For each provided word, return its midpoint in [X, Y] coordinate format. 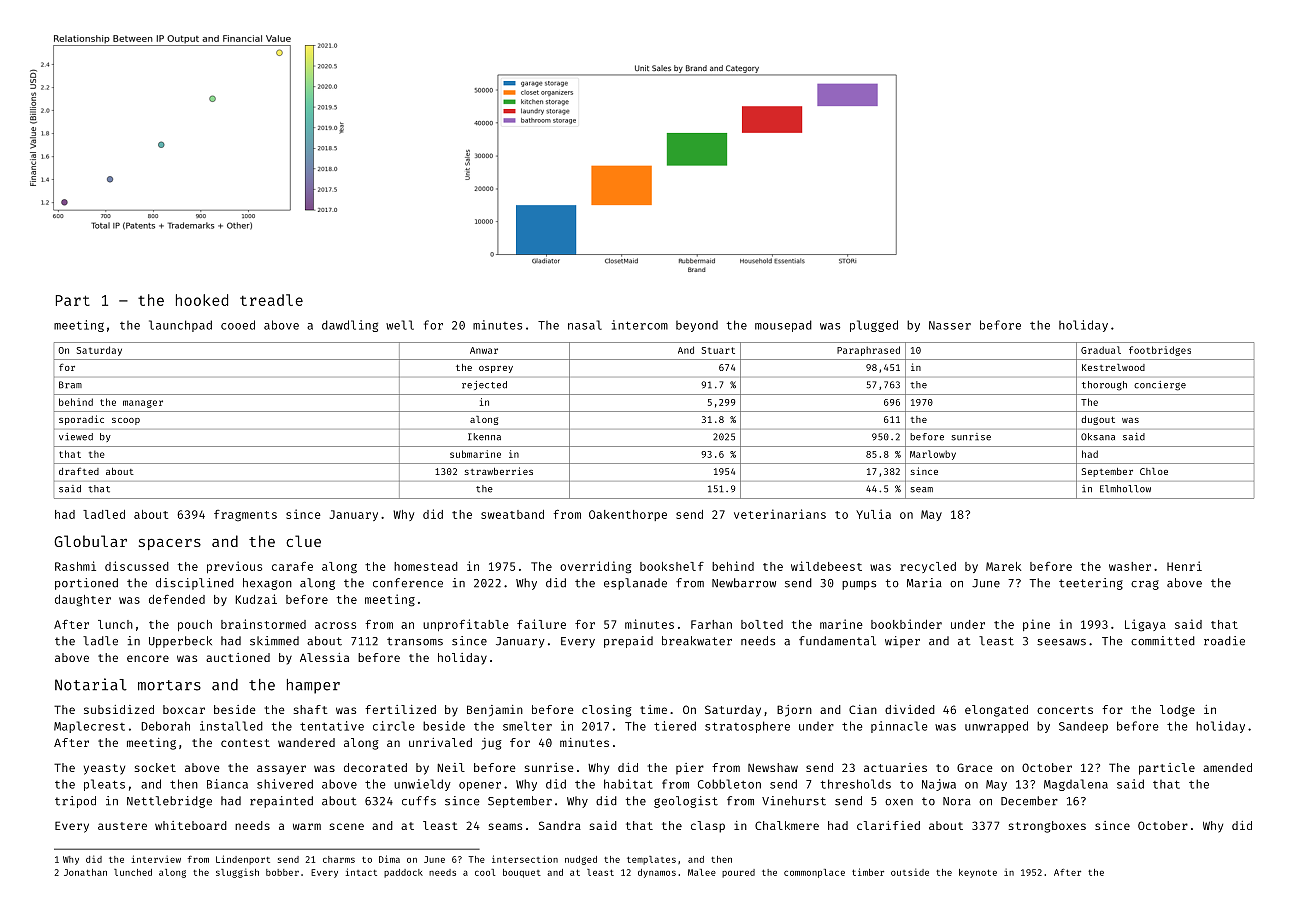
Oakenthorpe [628, 515]
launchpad [180, 326]
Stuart [718, 350]
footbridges [1160, 351]
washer [1130, 566]
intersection [525, 859]
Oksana [1098, 437]
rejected [484, 385]
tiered [675, 726]
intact [361, 872]
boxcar [184, 709]
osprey [496, 369]
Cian [863, 709]
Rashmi [75, 566]
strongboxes [1047, 827]
